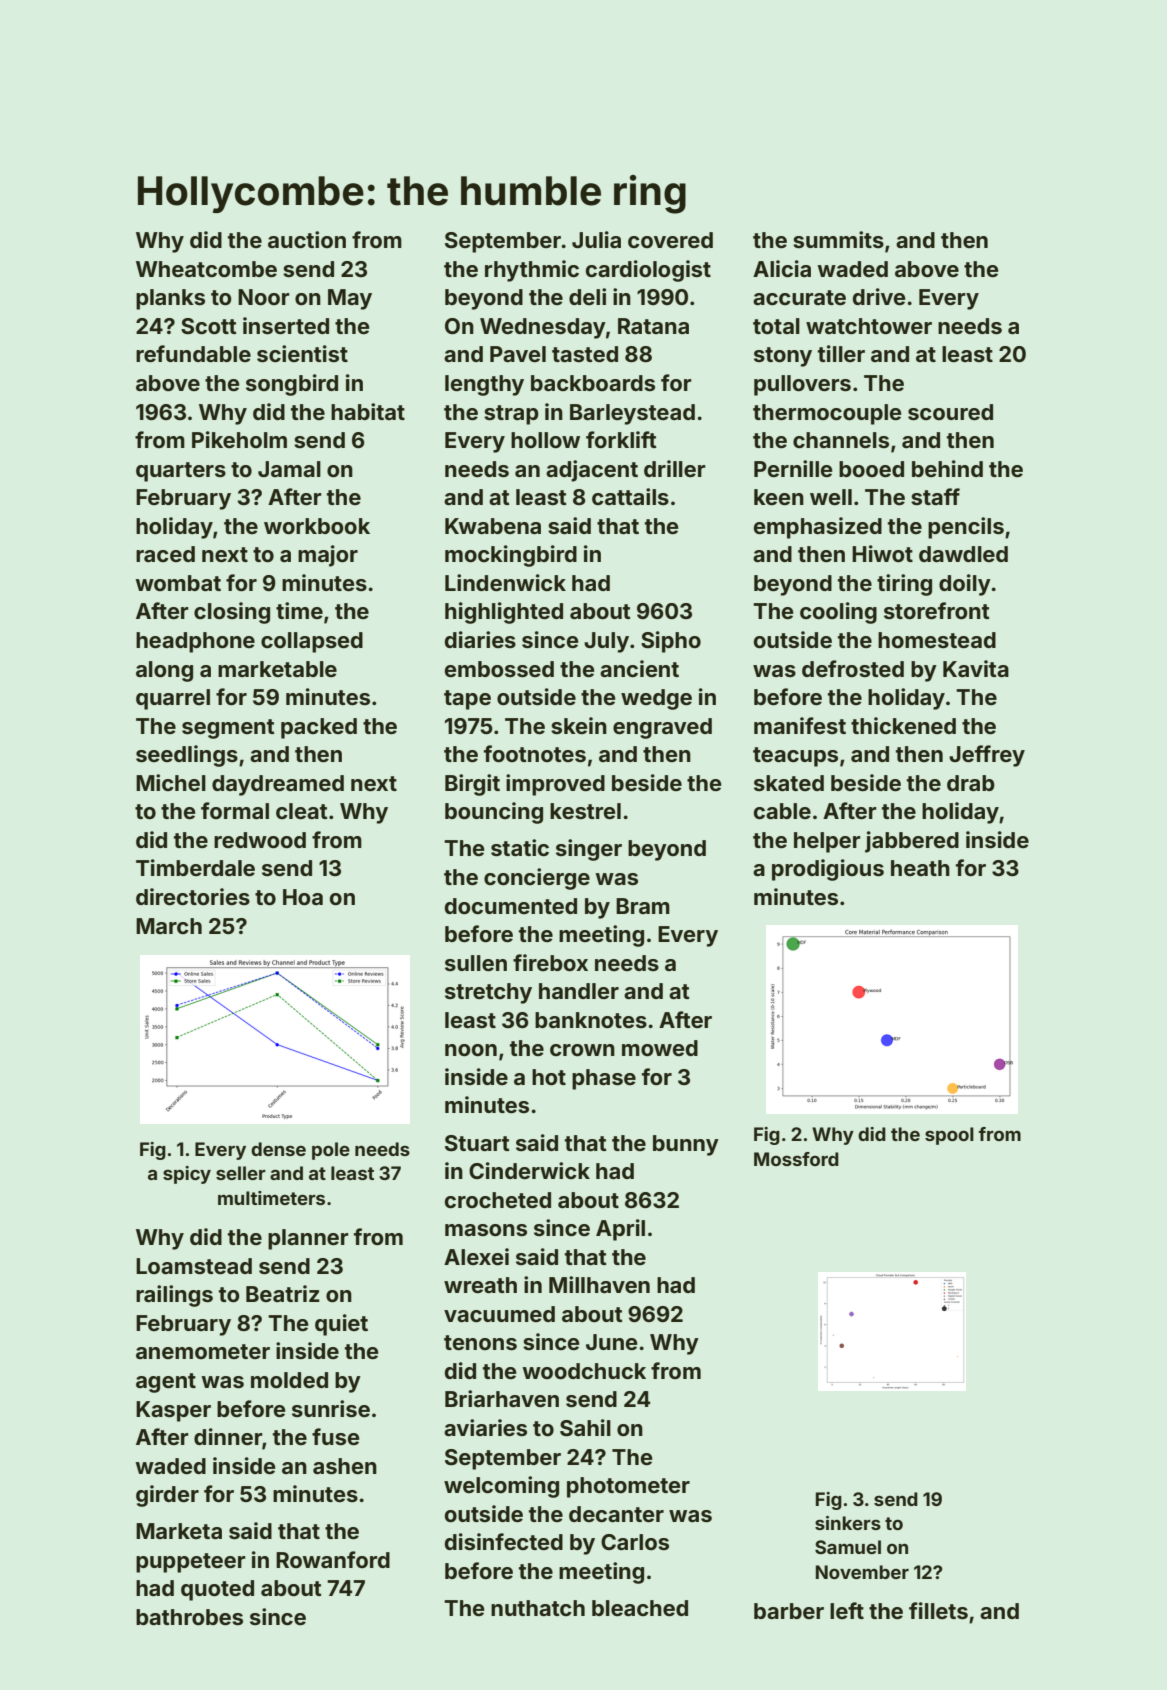 The width and height of the page is (1167, 1690). What do you see at coordinates (648, 271) in the page?
I see `cardiologist` at bounding box center [648, 271].
